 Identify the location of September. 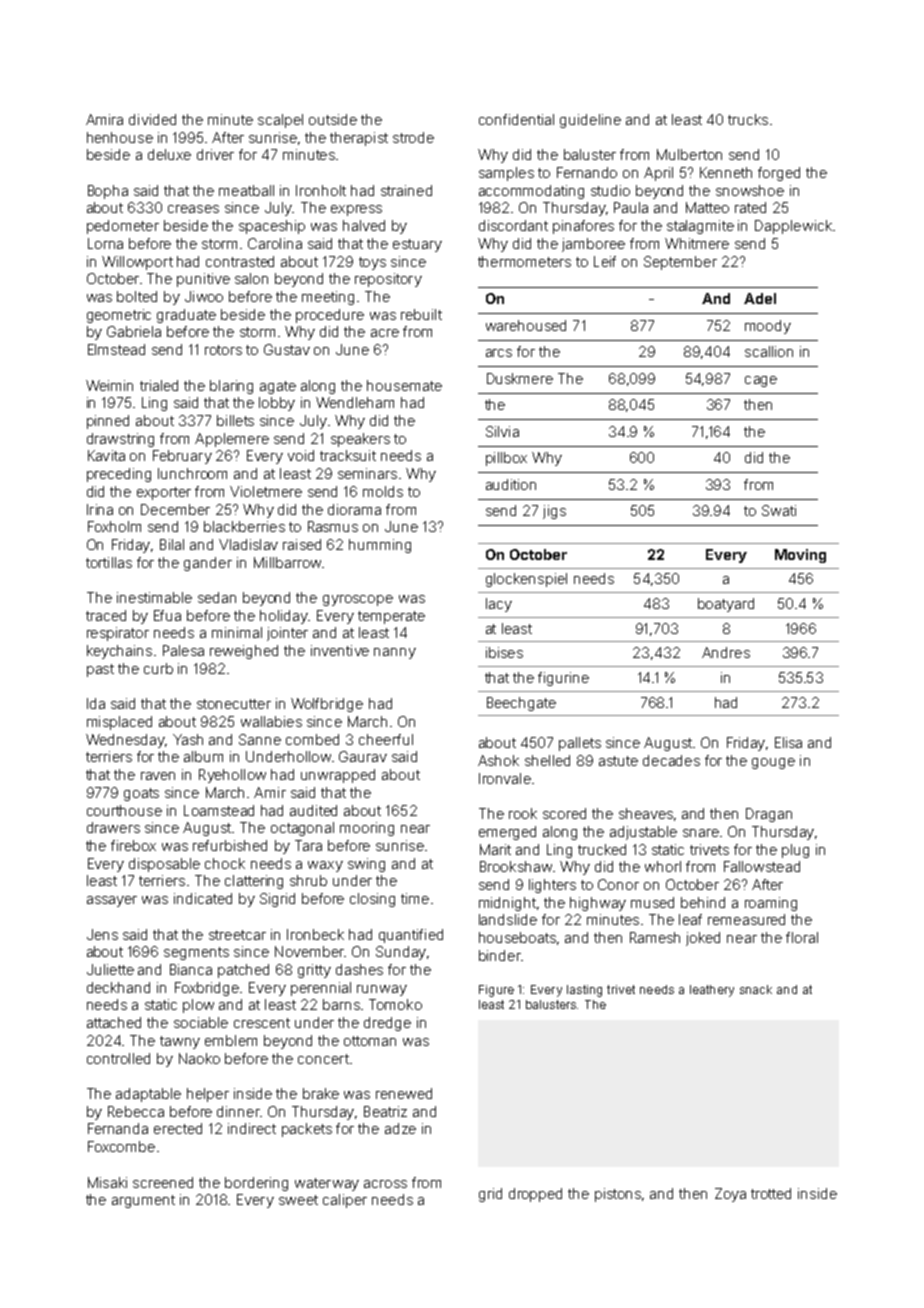
(680, 263).
